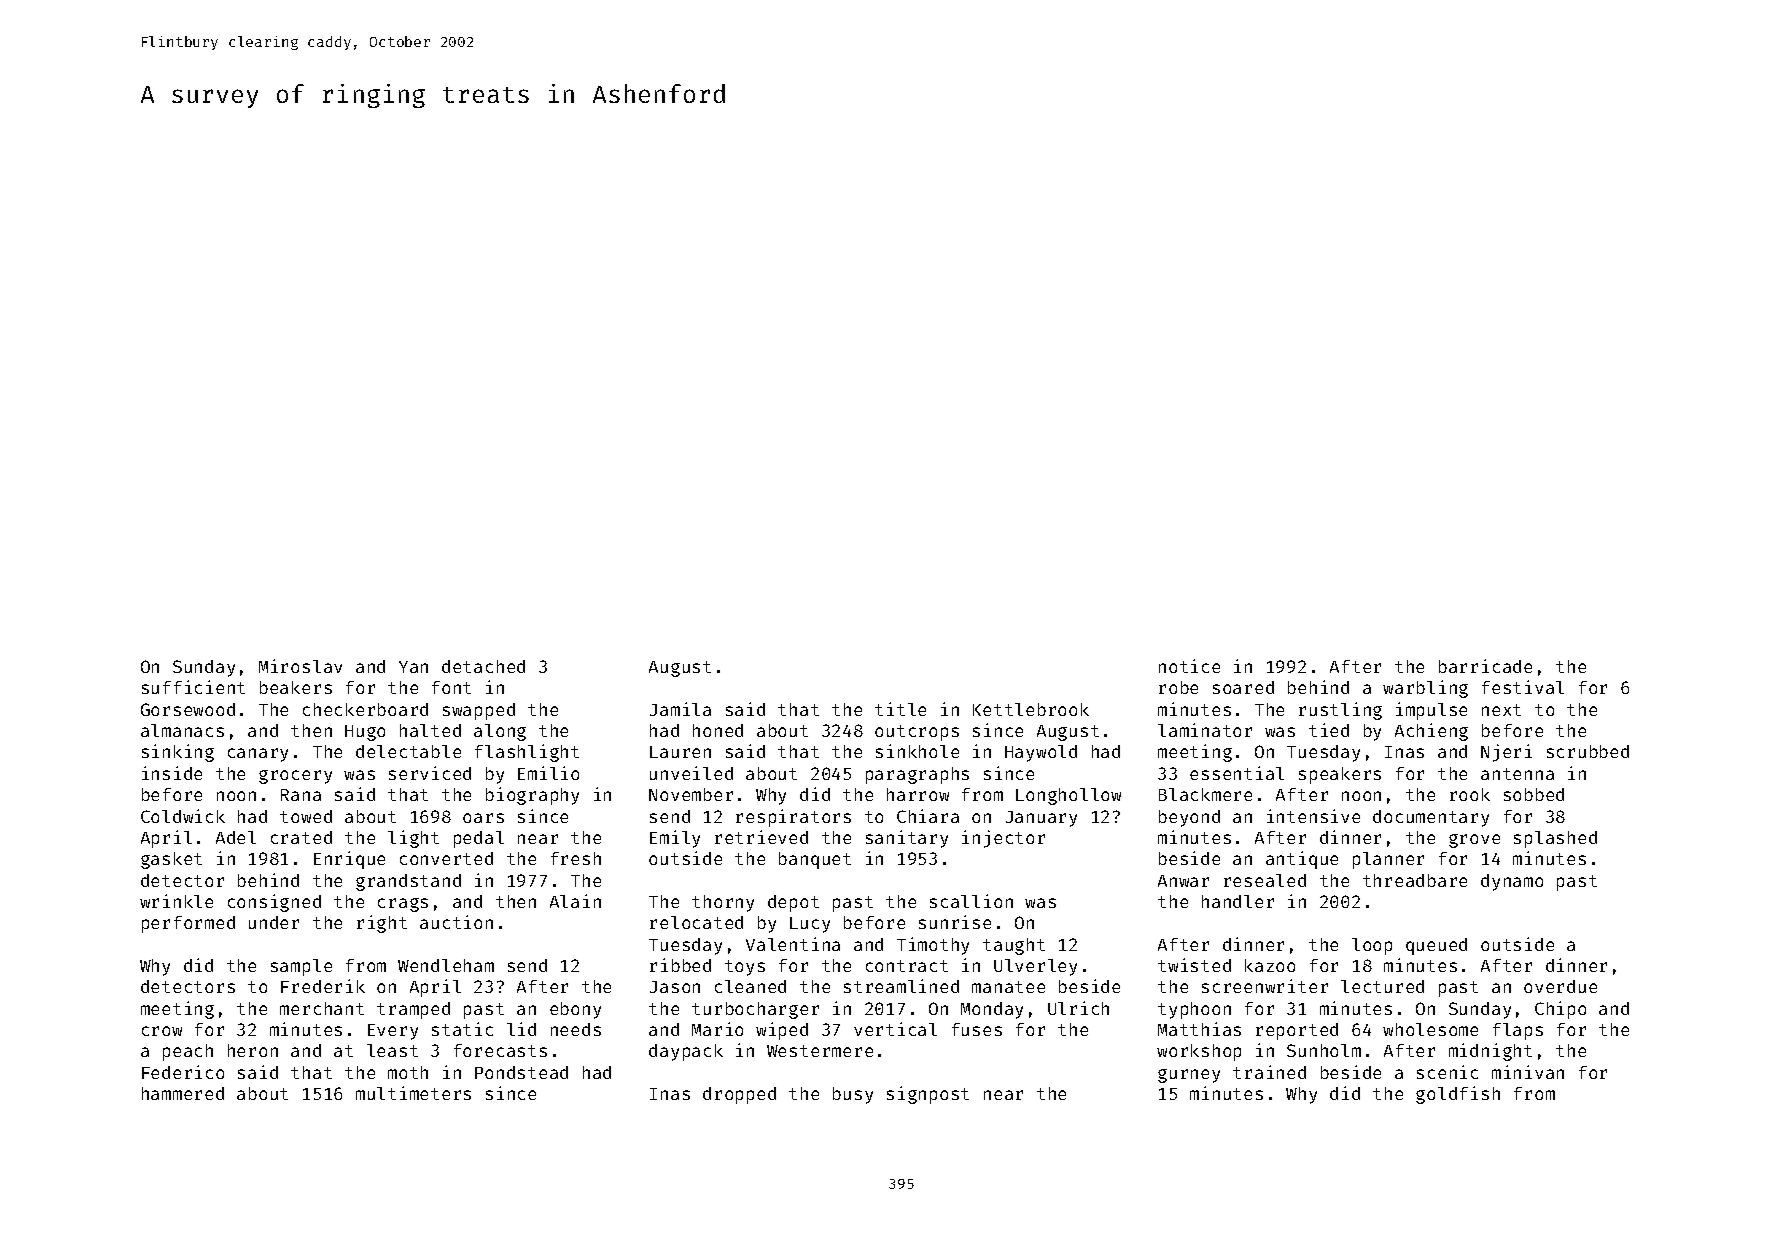 The width and height of the page is (1777, 1257). What do you see at coordinates (300, 666) in the page?
I see `Miroslav` at bounding box center [300, 666].
